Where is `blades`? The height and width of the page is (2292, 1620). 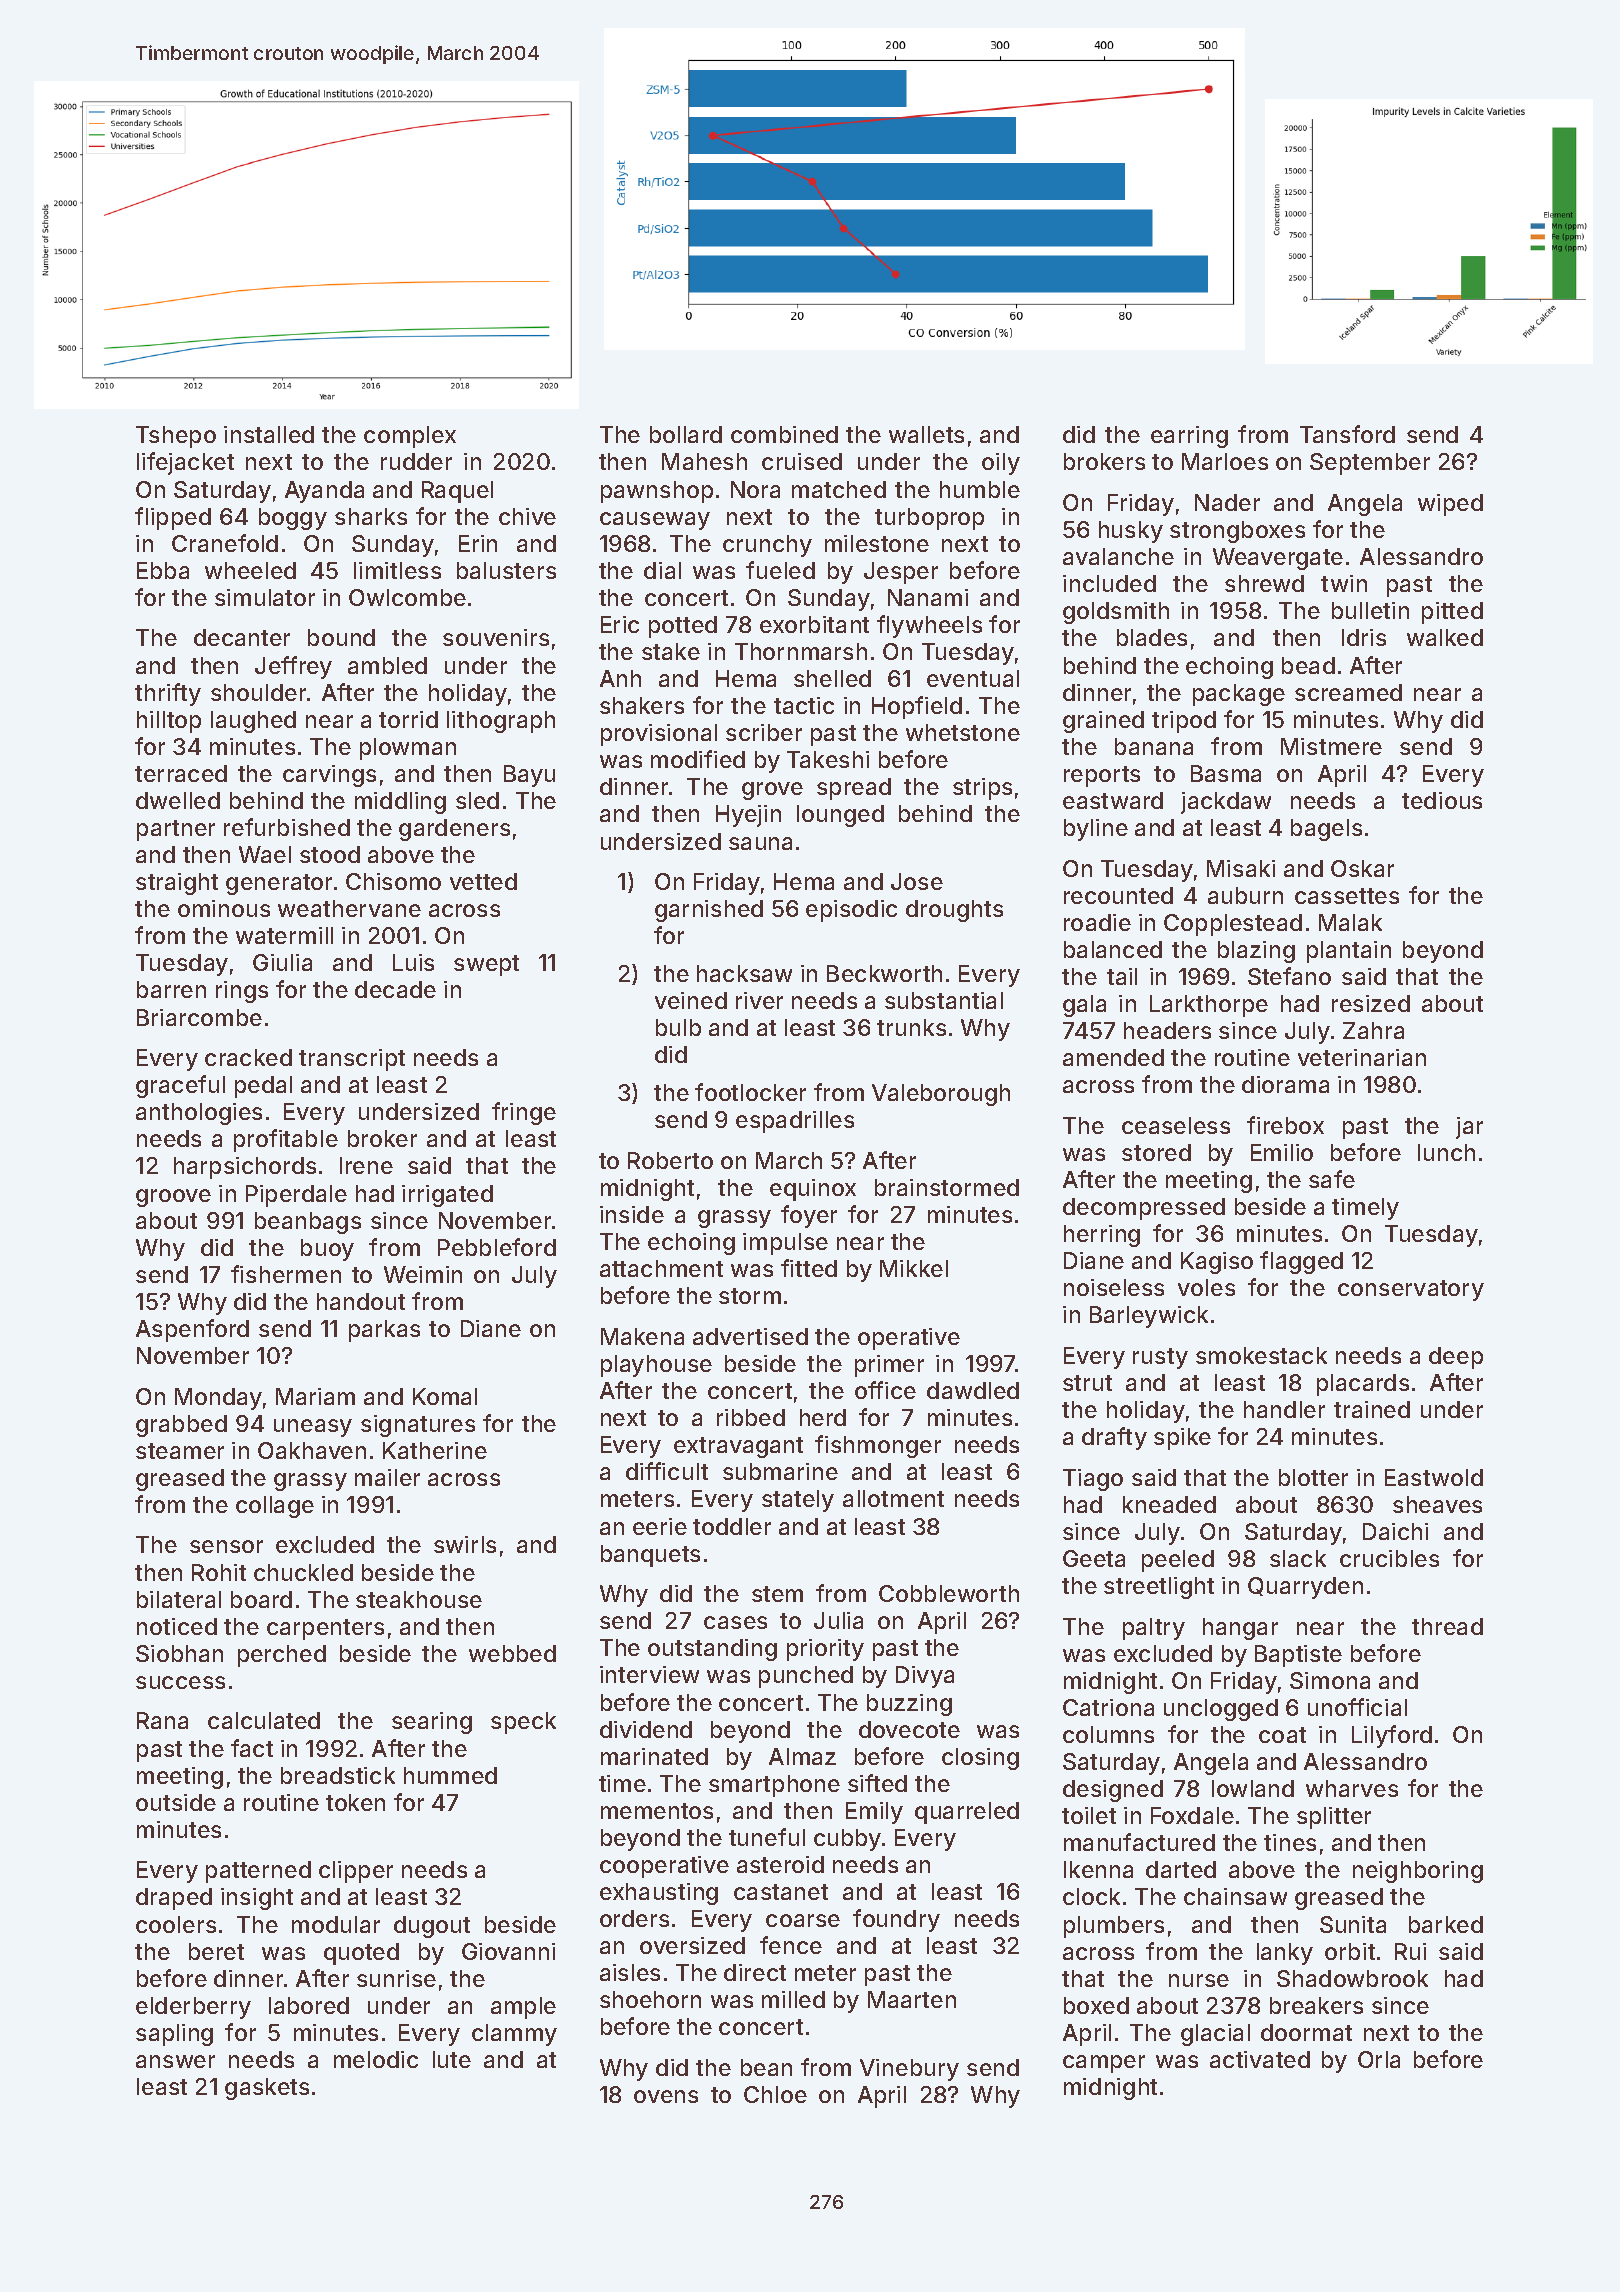
blades is located at coordinates (1152, 637).
